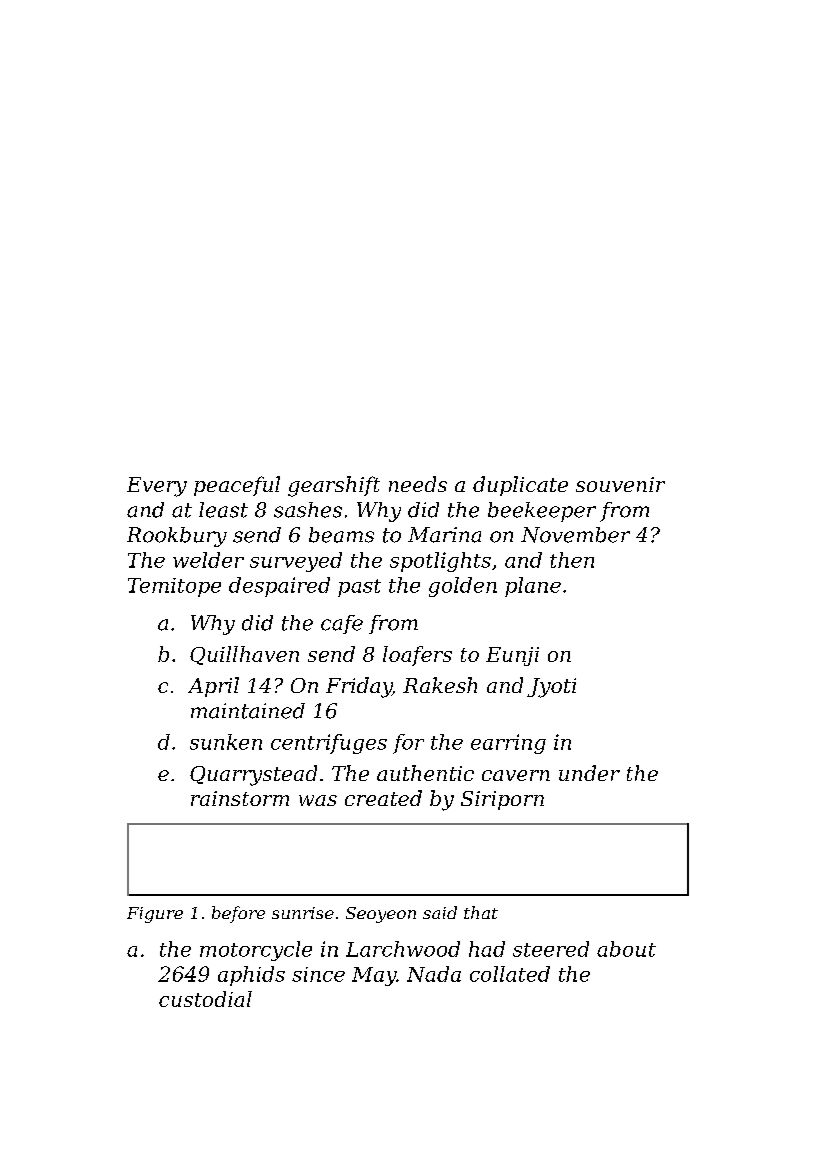  Describe the element at coordinates (589, 773) in the document. I see `under` at that location.
